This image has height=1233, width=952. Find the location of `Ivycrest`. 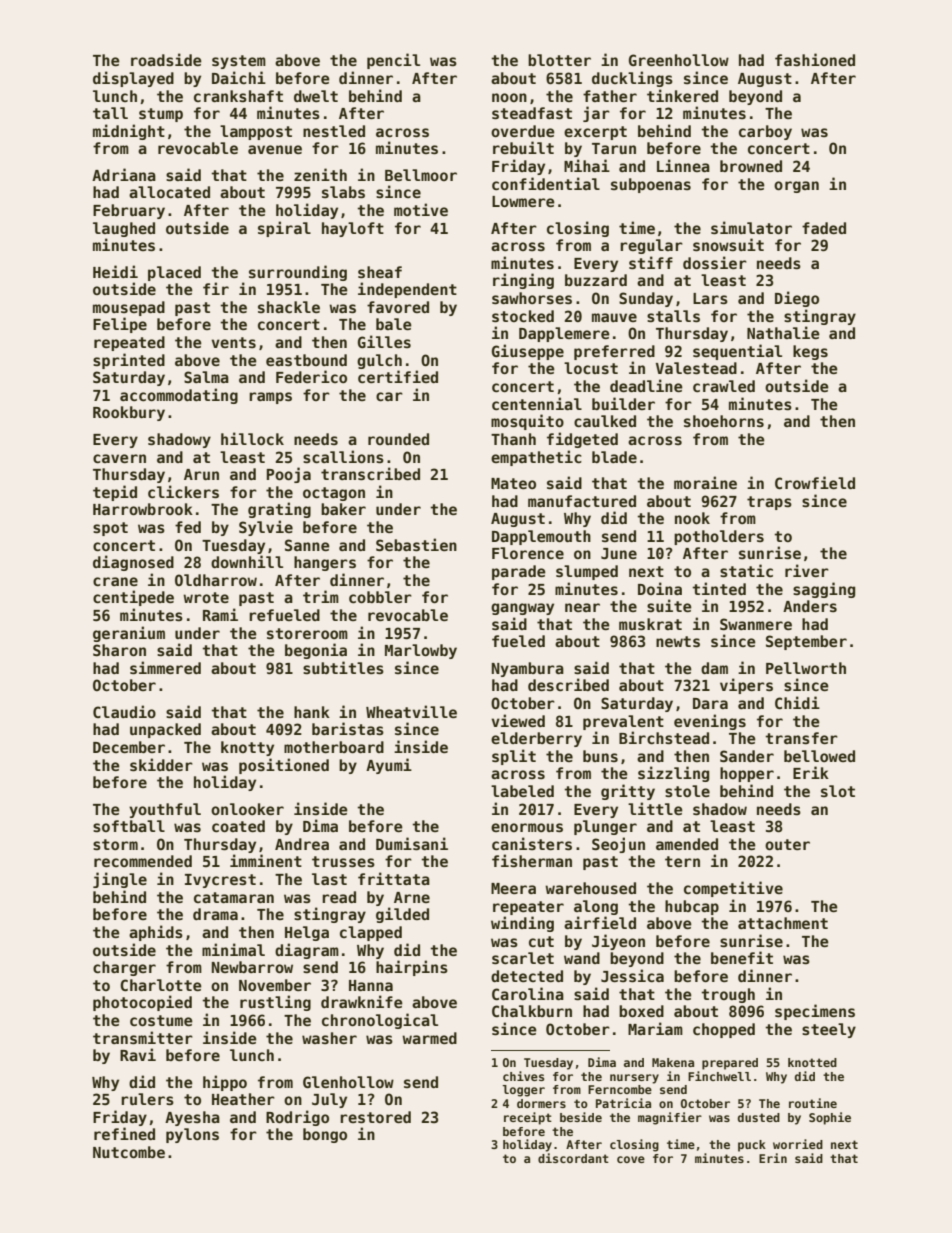

Ivycrest is located at coordinates (220, 881).
